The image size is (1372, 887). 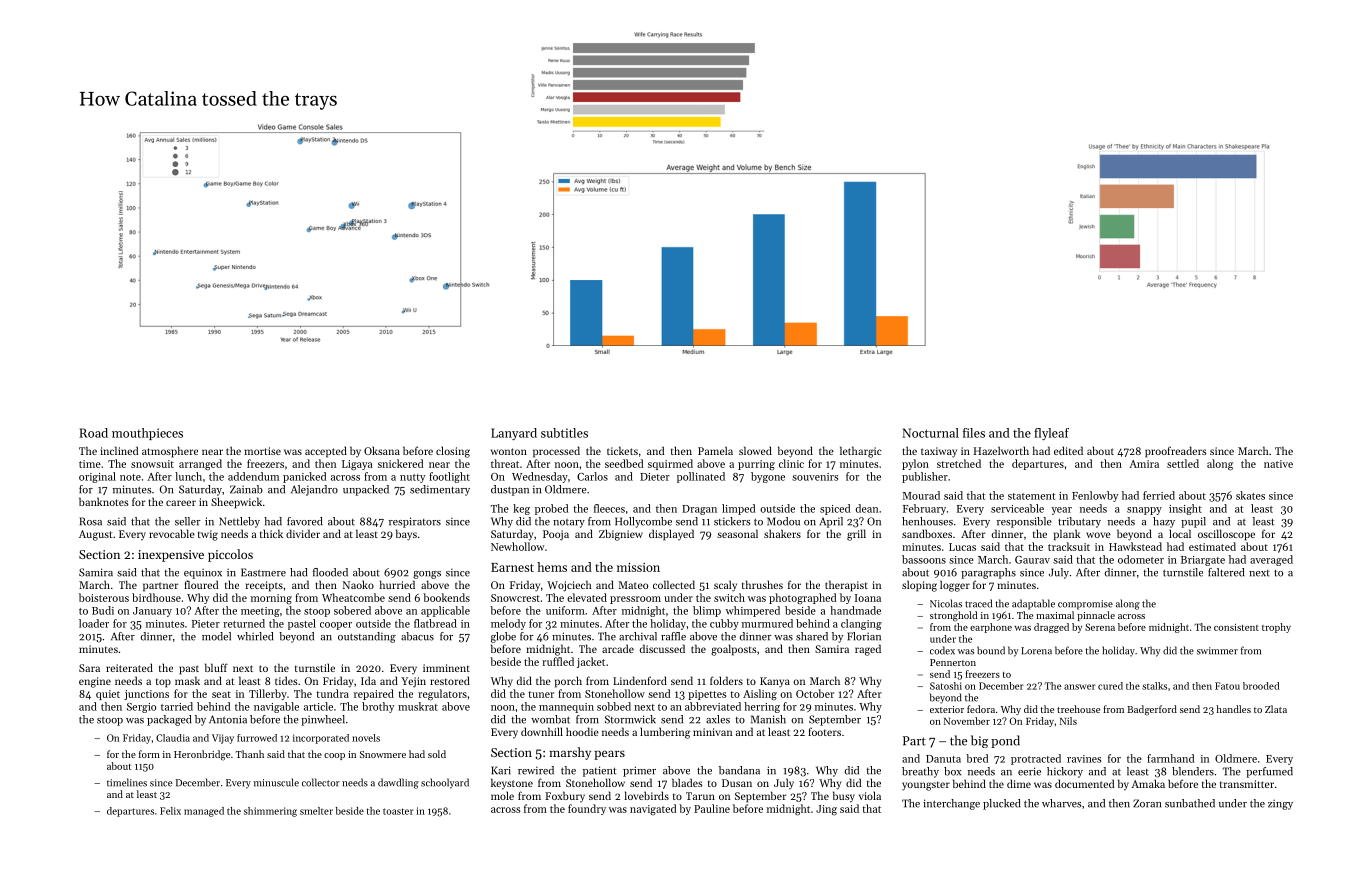 What do you see at coordinates (170, 811) in the image?
I see `Felix` at bounding box center [170, 811].
